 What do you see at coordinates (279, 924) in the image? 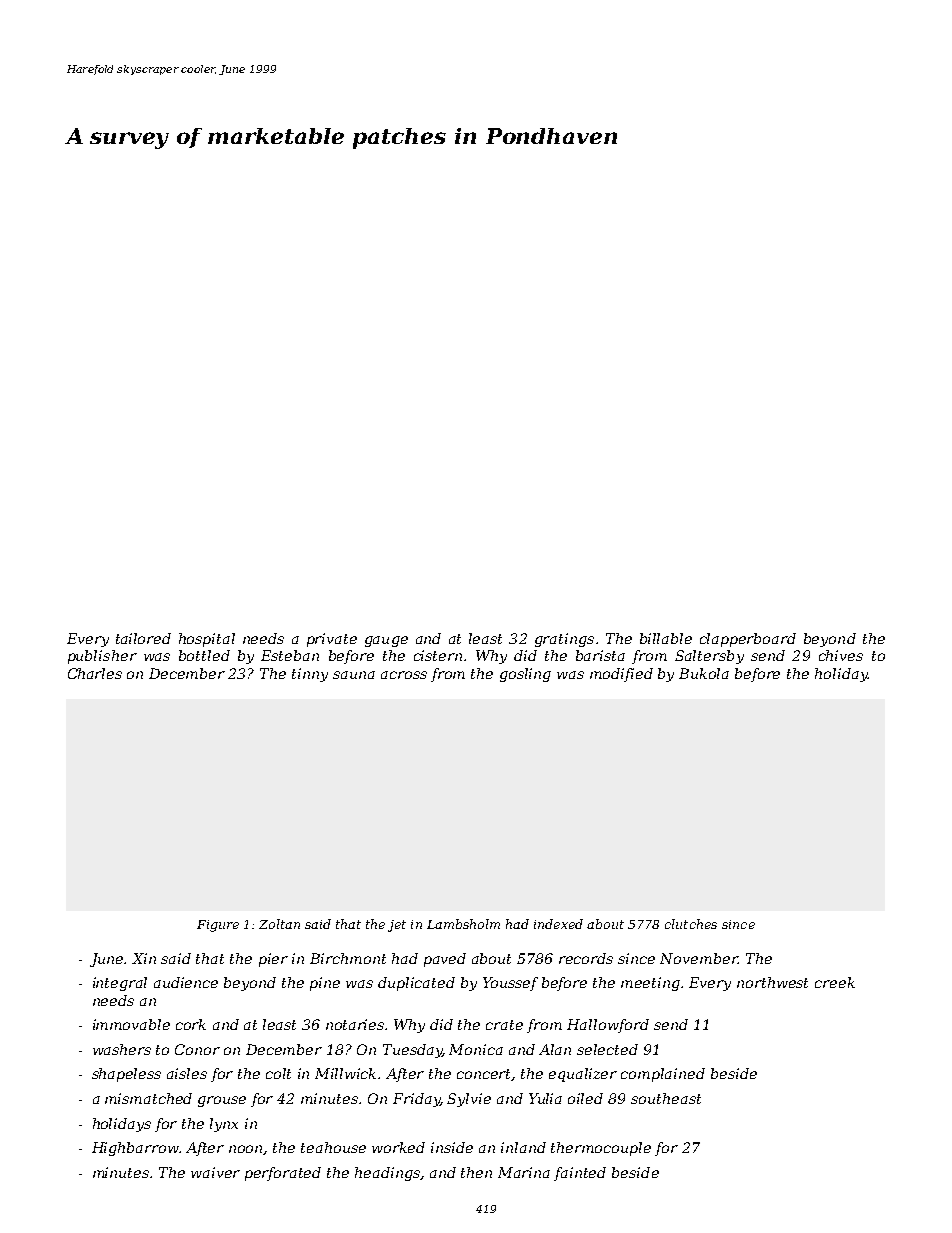
I see `Zoltan` at bounding box center [279, 924].
